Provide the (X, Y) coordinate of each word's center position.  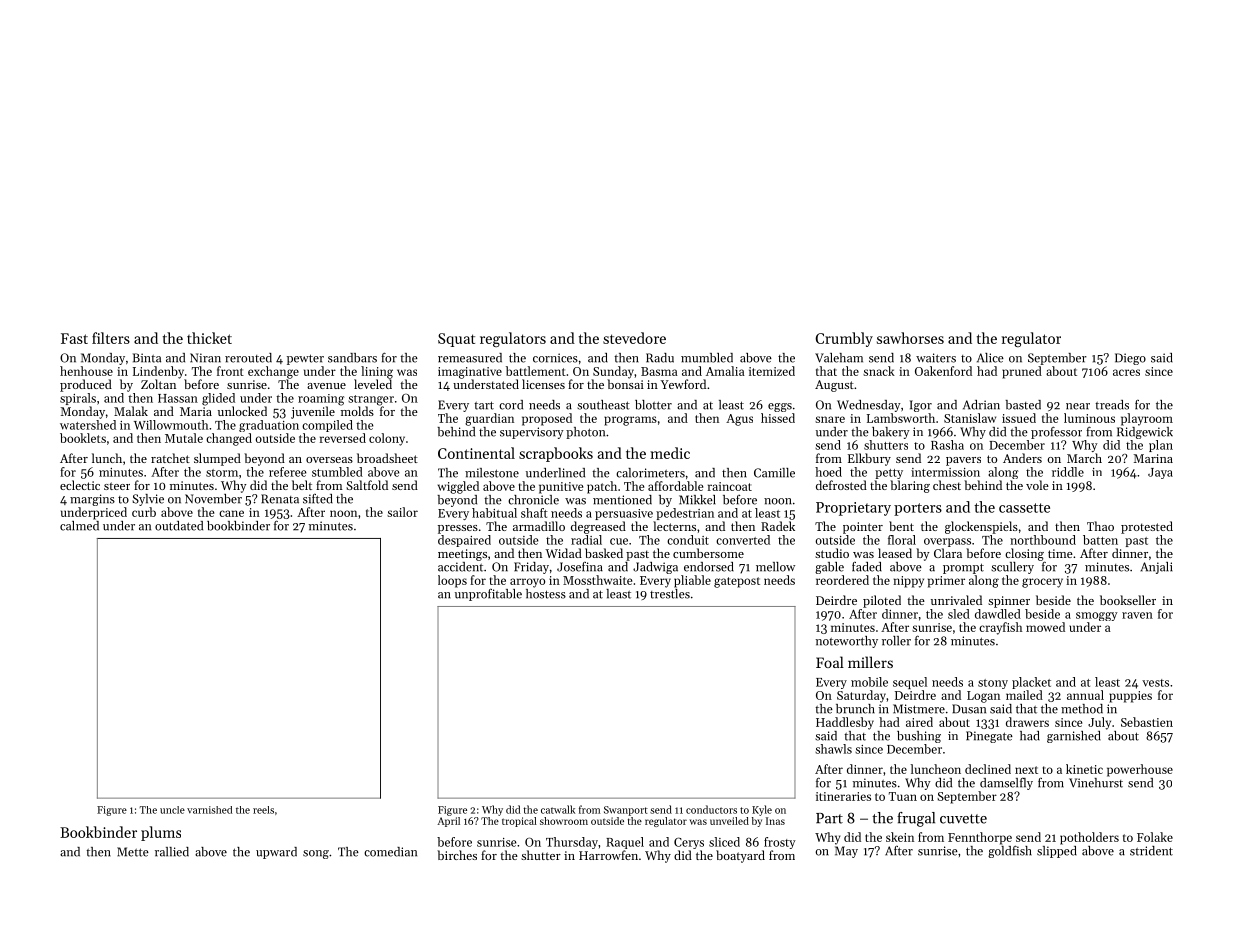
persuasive (624, 514)
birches (457, 855)
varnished (209, 810)
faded (867, 567)
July (1099, 723)
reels (263, 810)
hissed (778, 418)
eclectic (80, 485)
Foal (830, 662)
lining (377, 372)
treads (1112, 405)
